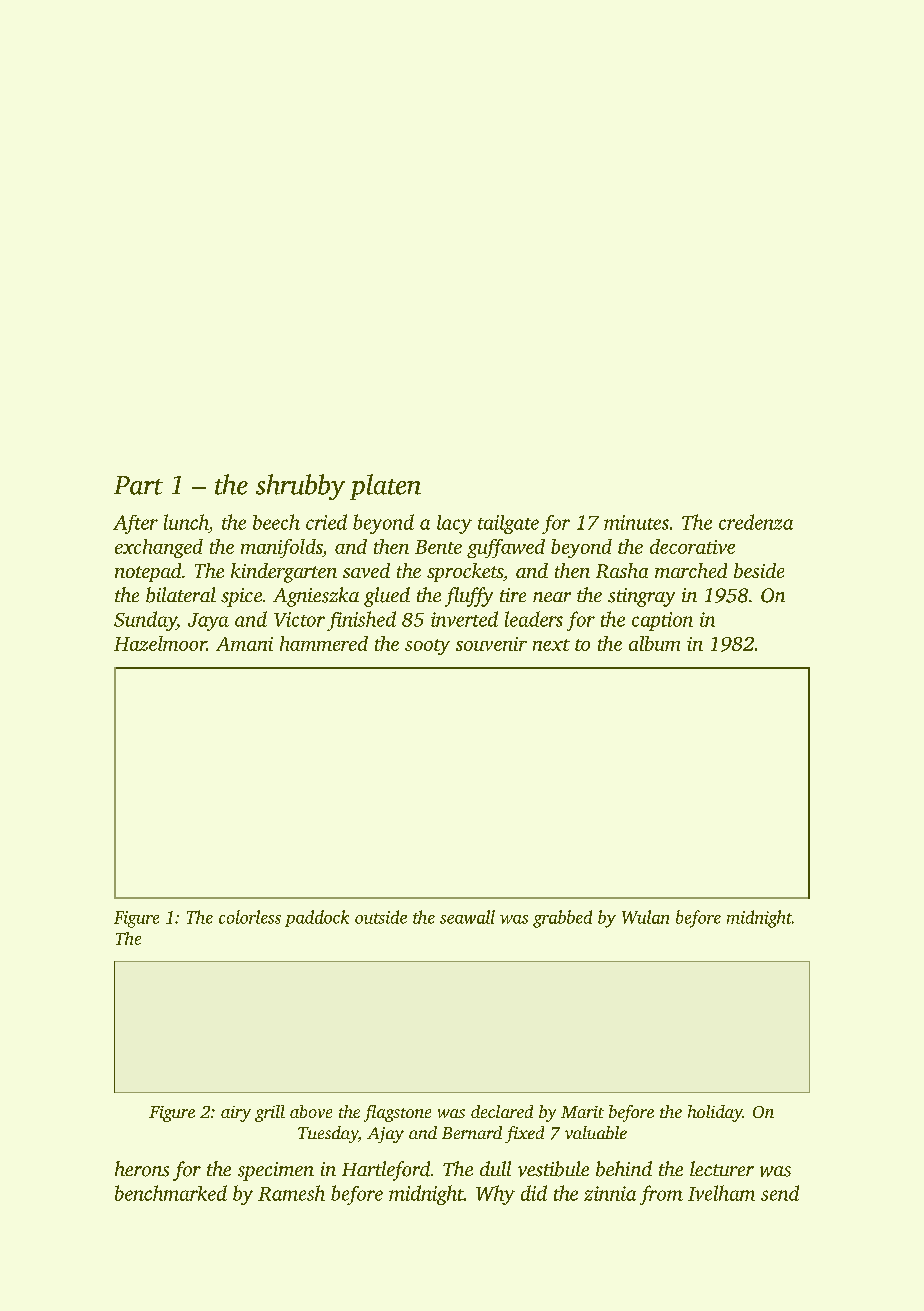 The image size is (924, 1311). I want to click on Hazelmoor, so click(160, 643).
